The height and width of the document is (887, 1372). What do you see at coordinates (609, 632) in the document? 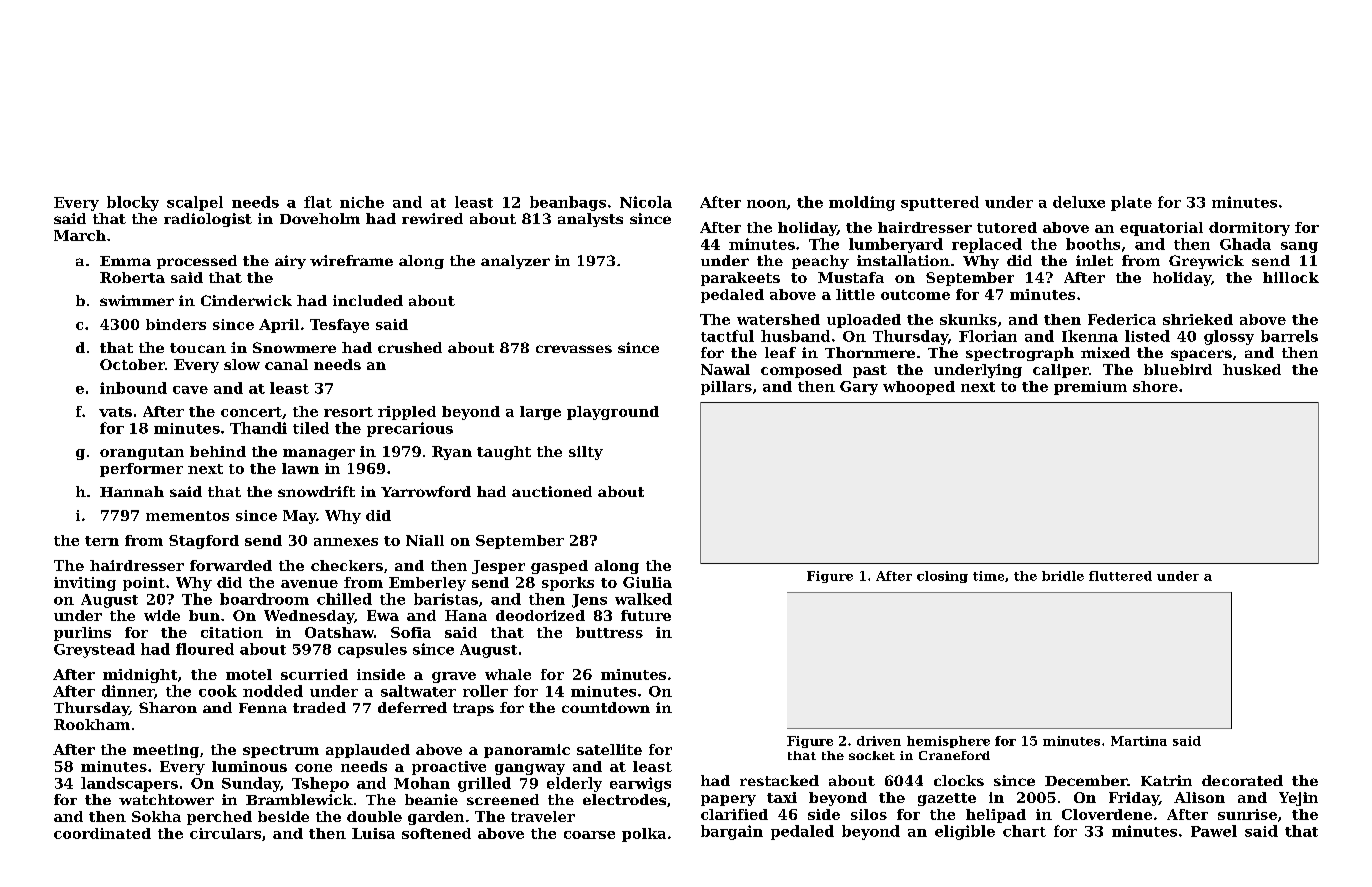
I see `buttress` at bounding box center [609, 632].
